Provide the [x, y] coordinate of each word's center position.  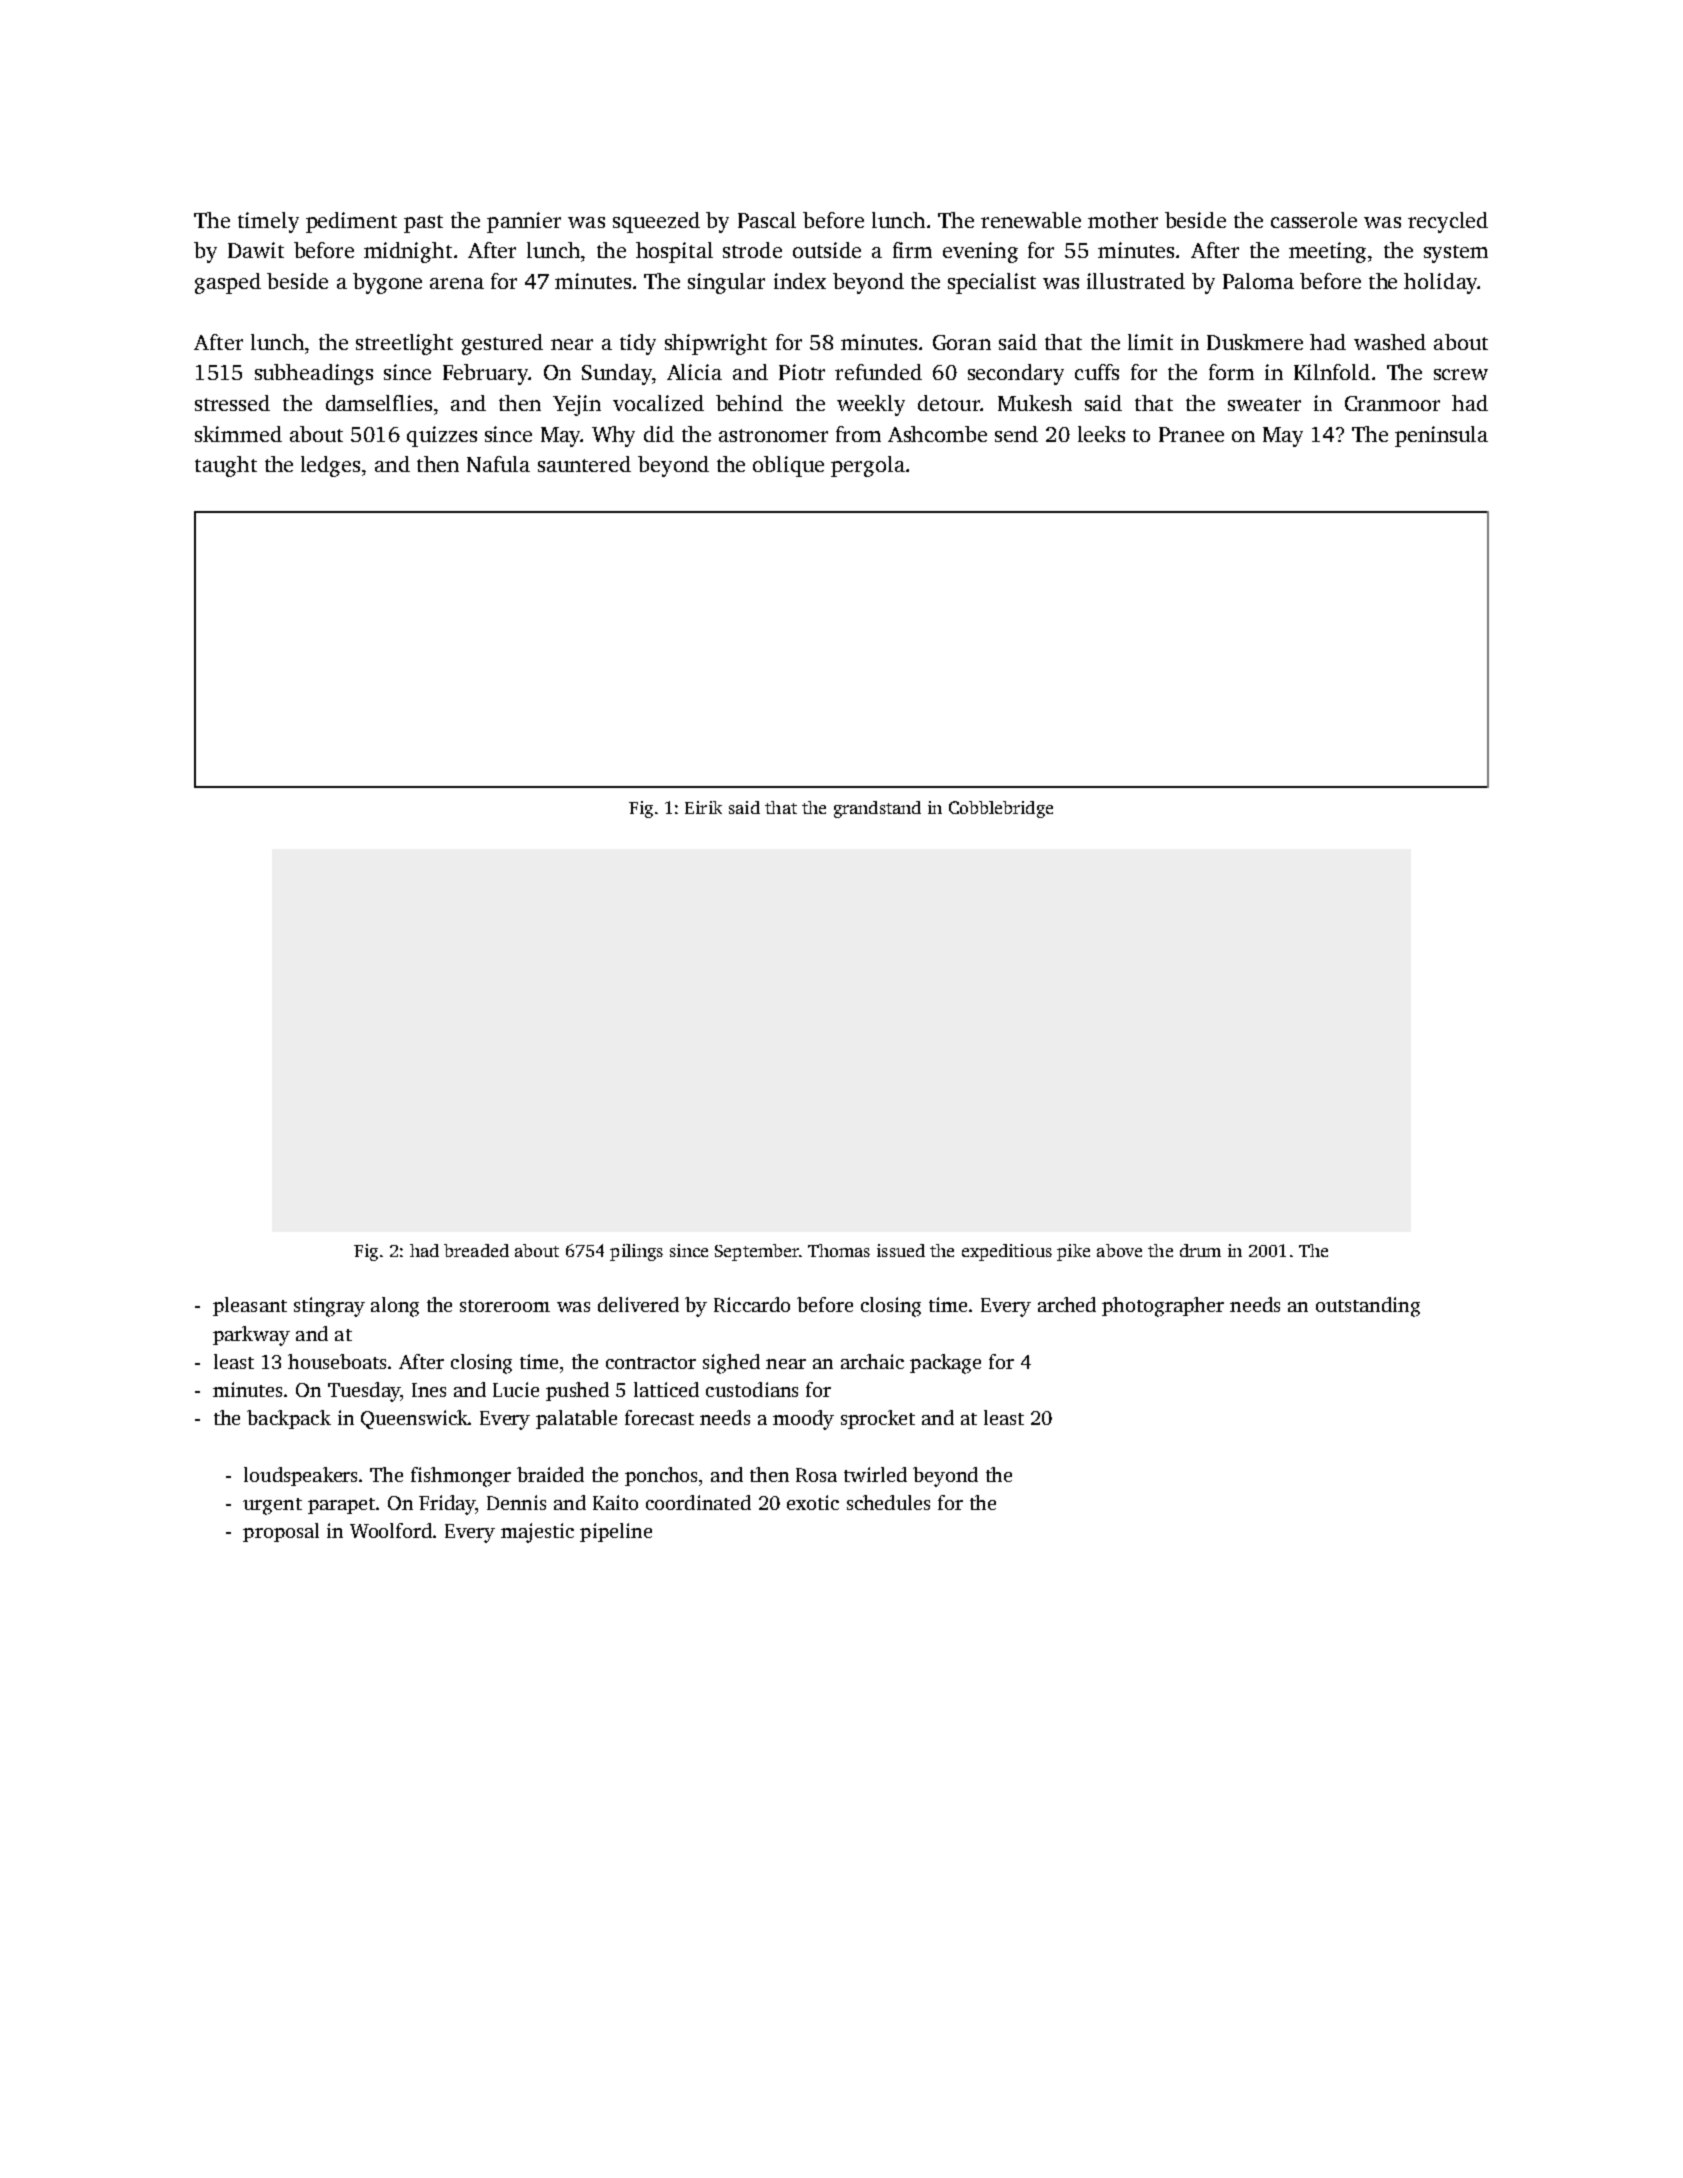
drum [1200, 1250]
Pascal [767, 220]
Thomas [839, 1250]
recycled [1448, 222]
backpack [289, 1419]
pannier [524, 222]
